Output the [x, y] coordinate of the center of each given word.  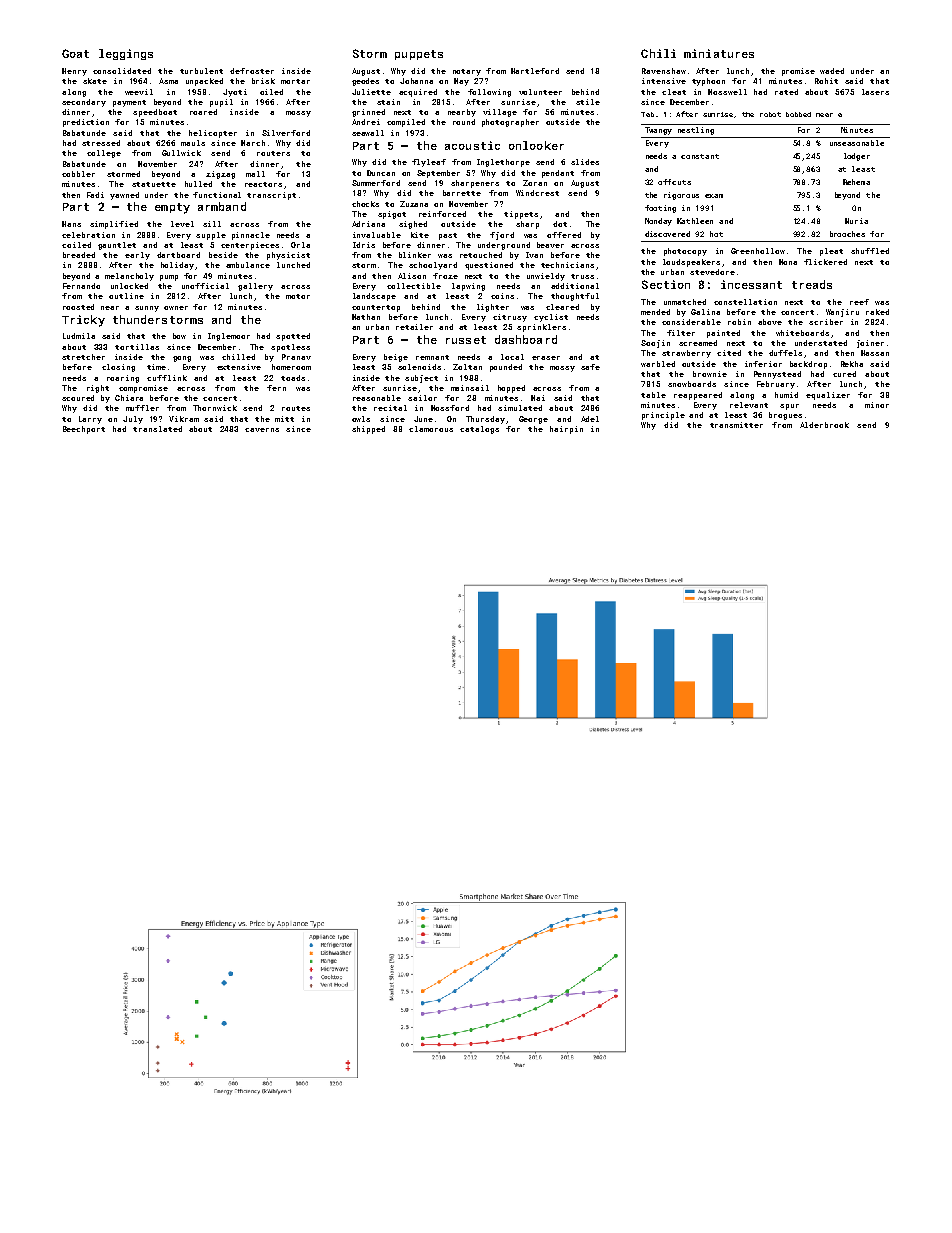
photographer [510, 123]
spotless [290, 348]
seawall [368, 133]
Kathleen [695, 221]
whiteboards [802, 333]
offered [564, 235]
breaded [79, 255]
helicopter [213, 134]
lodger [857, 157]
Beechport [84, 430]
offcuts [674, 182]
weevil [139, 92]
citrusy [510, 318]
